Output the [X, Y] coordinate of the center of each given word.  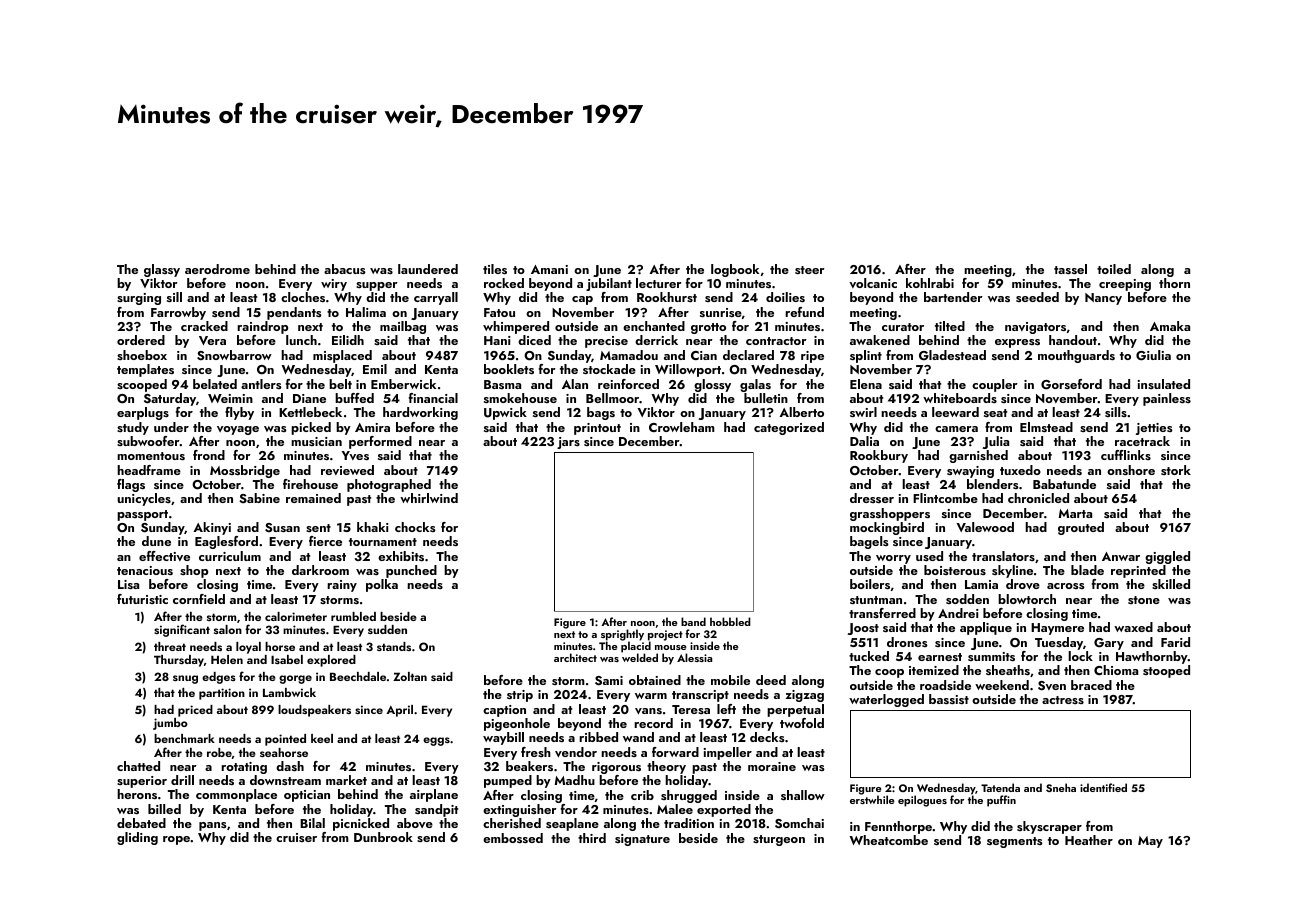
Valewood [985, 527]
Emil [375, 369]
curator [903, 327]
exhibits [401, 556]
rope [176, 840]
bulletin [766, 398]
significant [182, 630]
